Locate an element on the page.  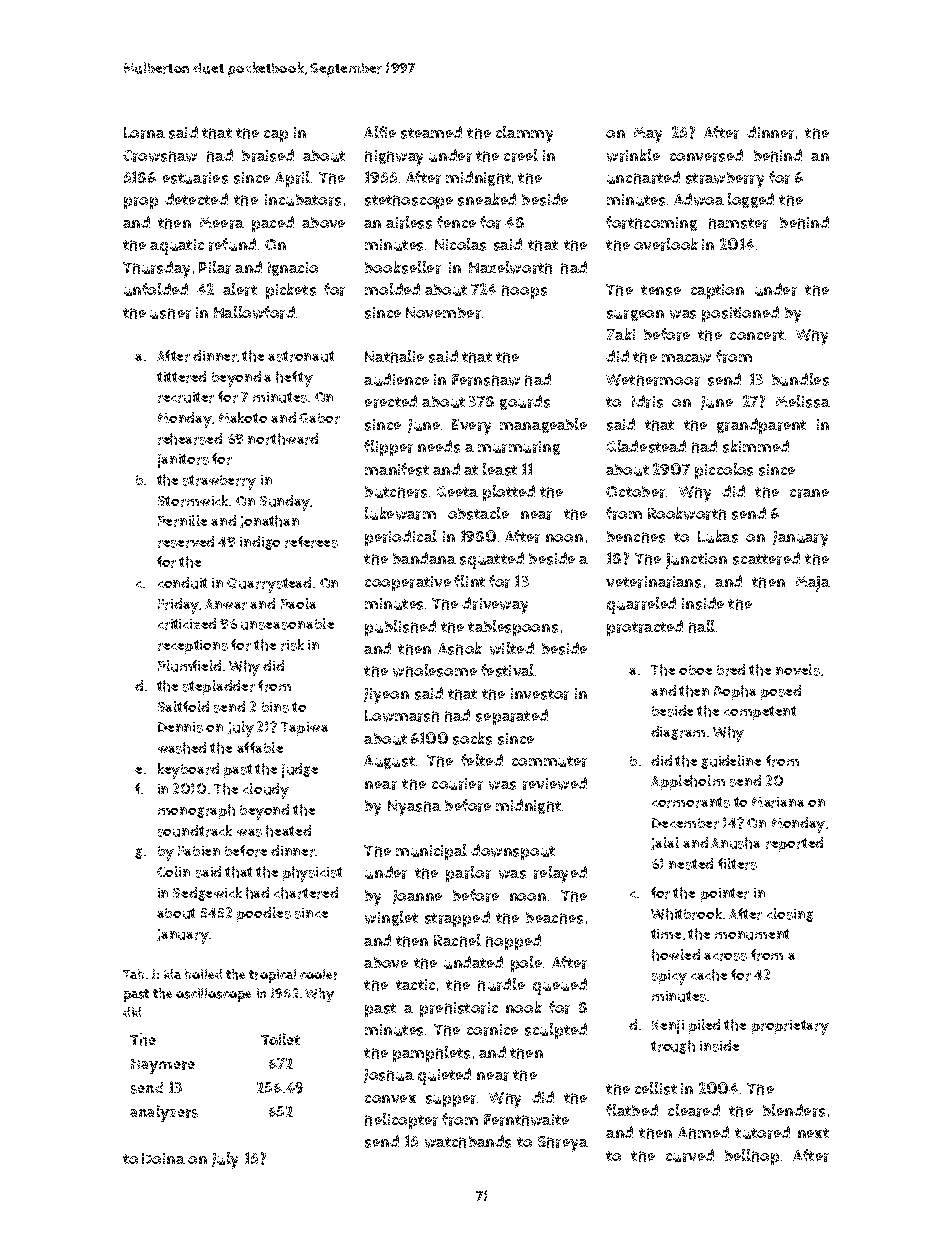
steamed is located at coordinates (431, 132).
